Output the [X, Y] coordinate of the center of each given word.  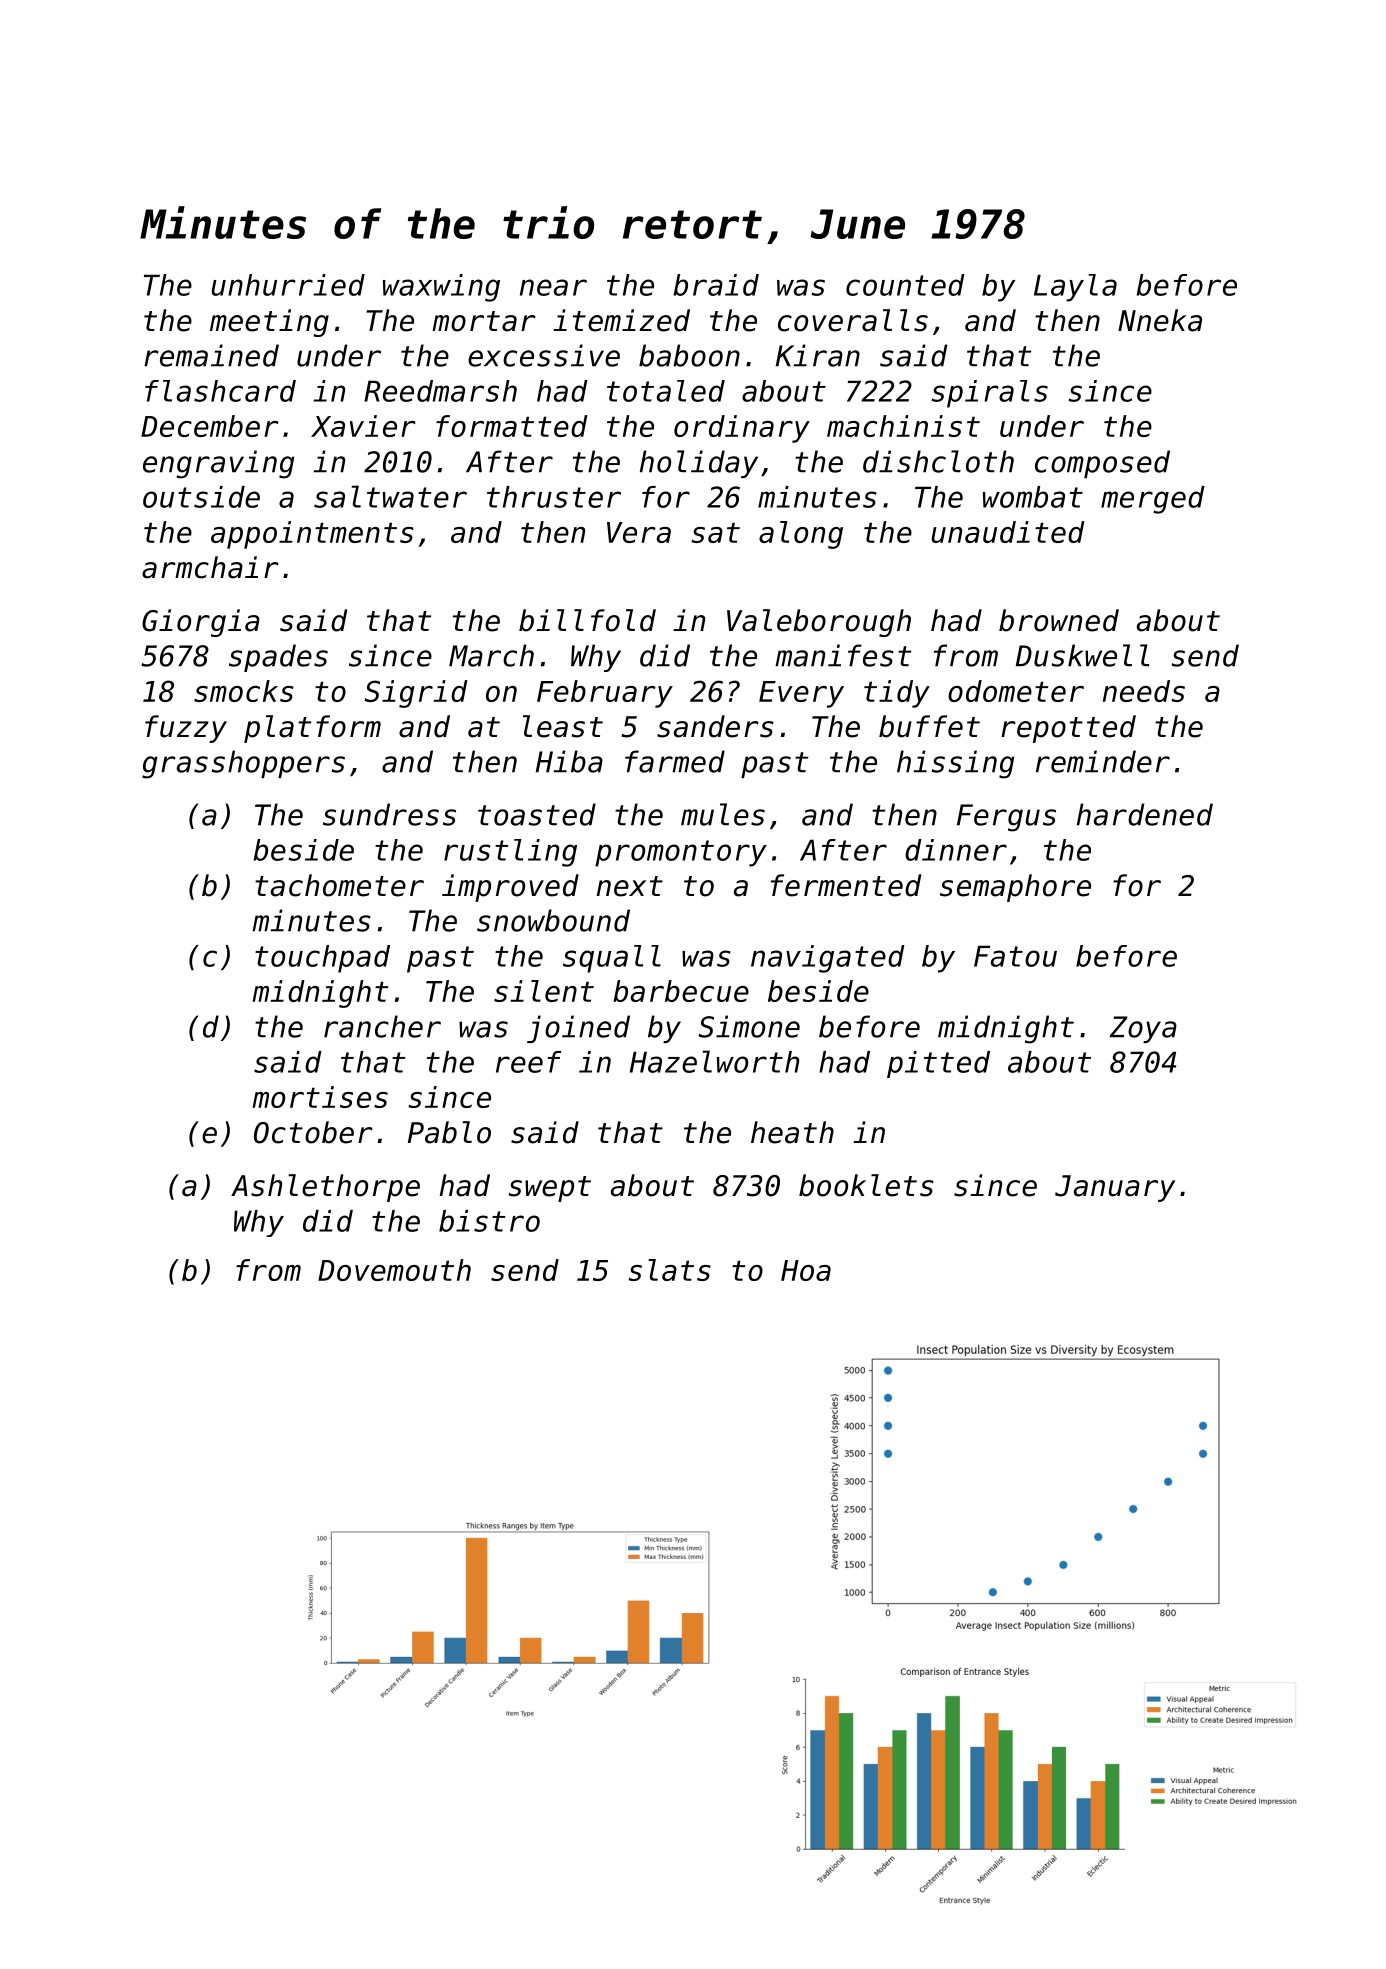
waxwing [441, 288]
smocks [244, 691]
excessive [544, 355]
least [563, 726]
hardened [1145, 814]
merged [1153, 500]
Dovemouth [394, 1270]
